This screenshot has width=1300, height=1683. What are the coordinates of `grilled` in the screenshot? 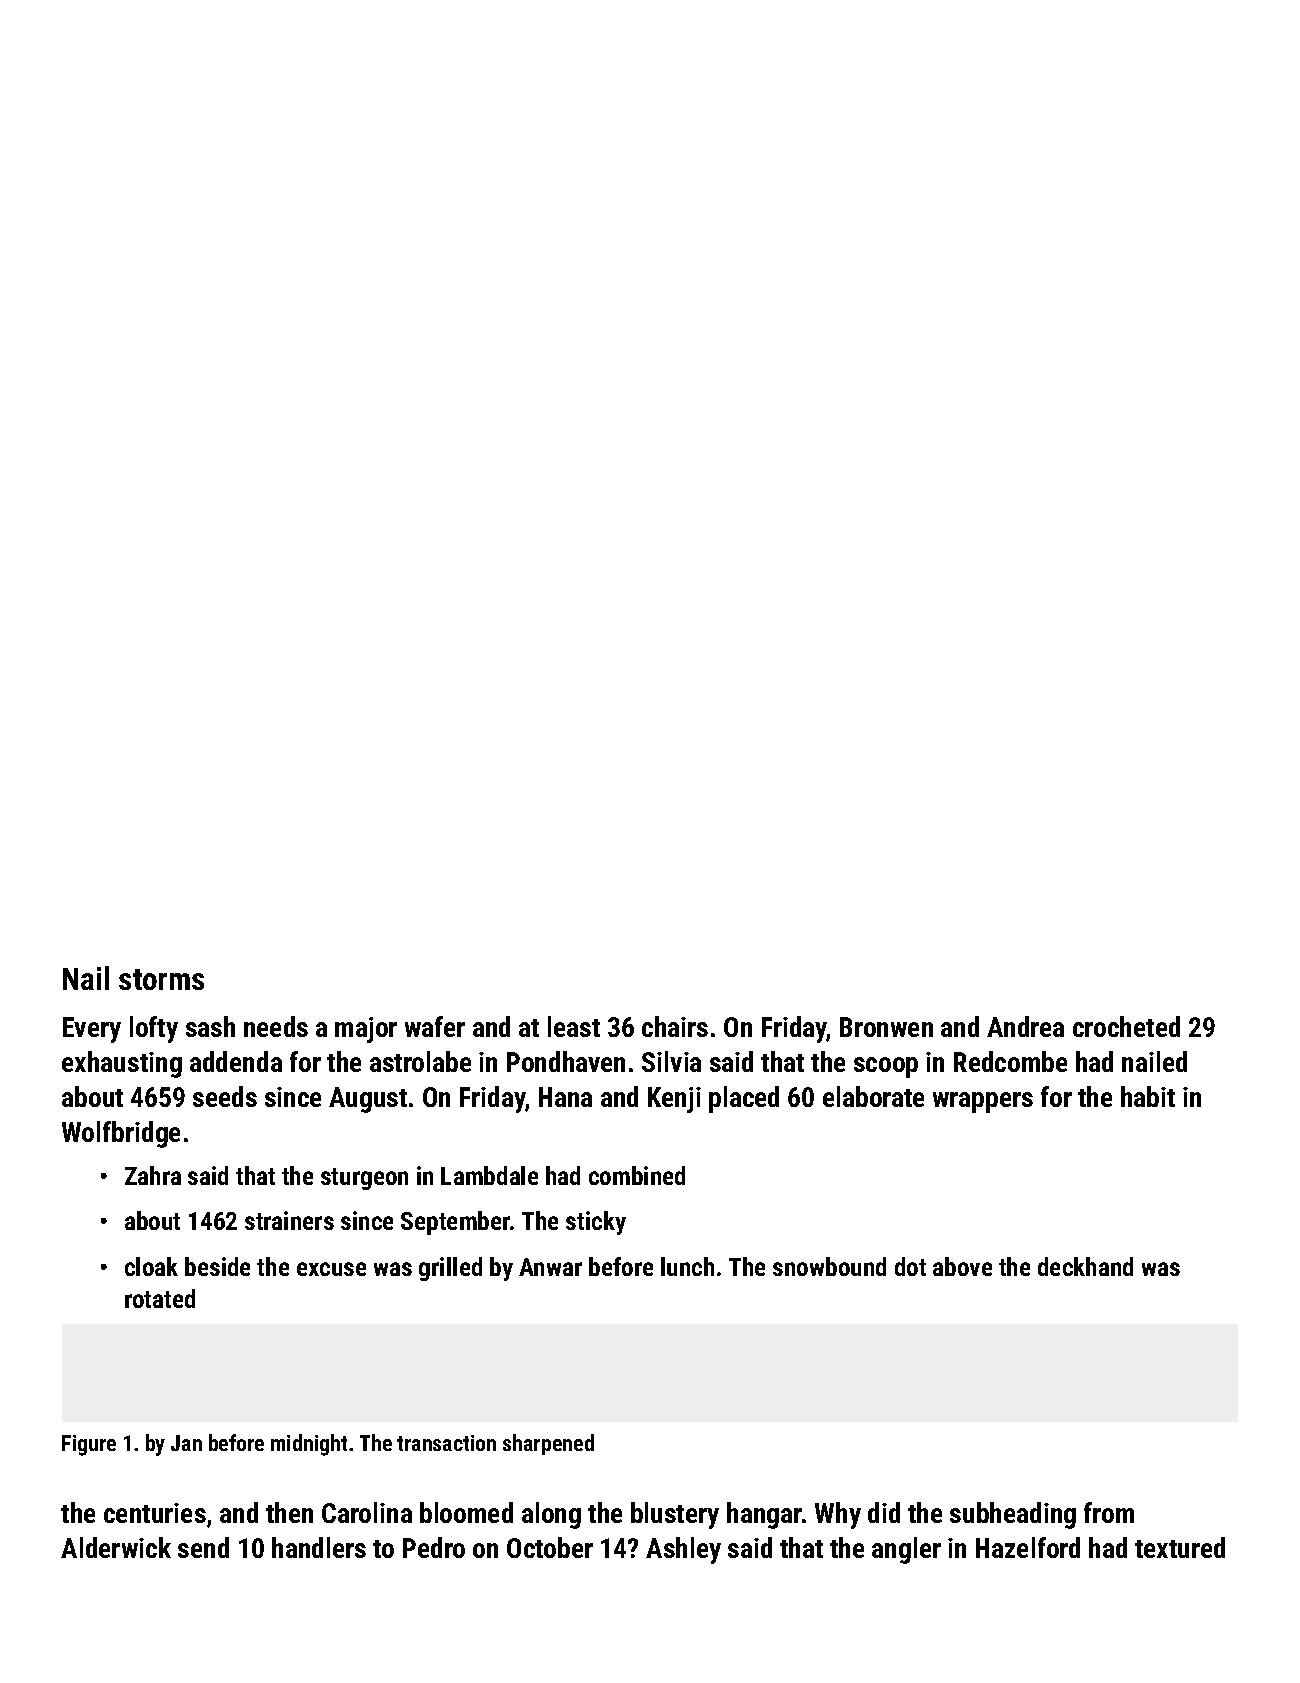 It's located at (450, 1269).
